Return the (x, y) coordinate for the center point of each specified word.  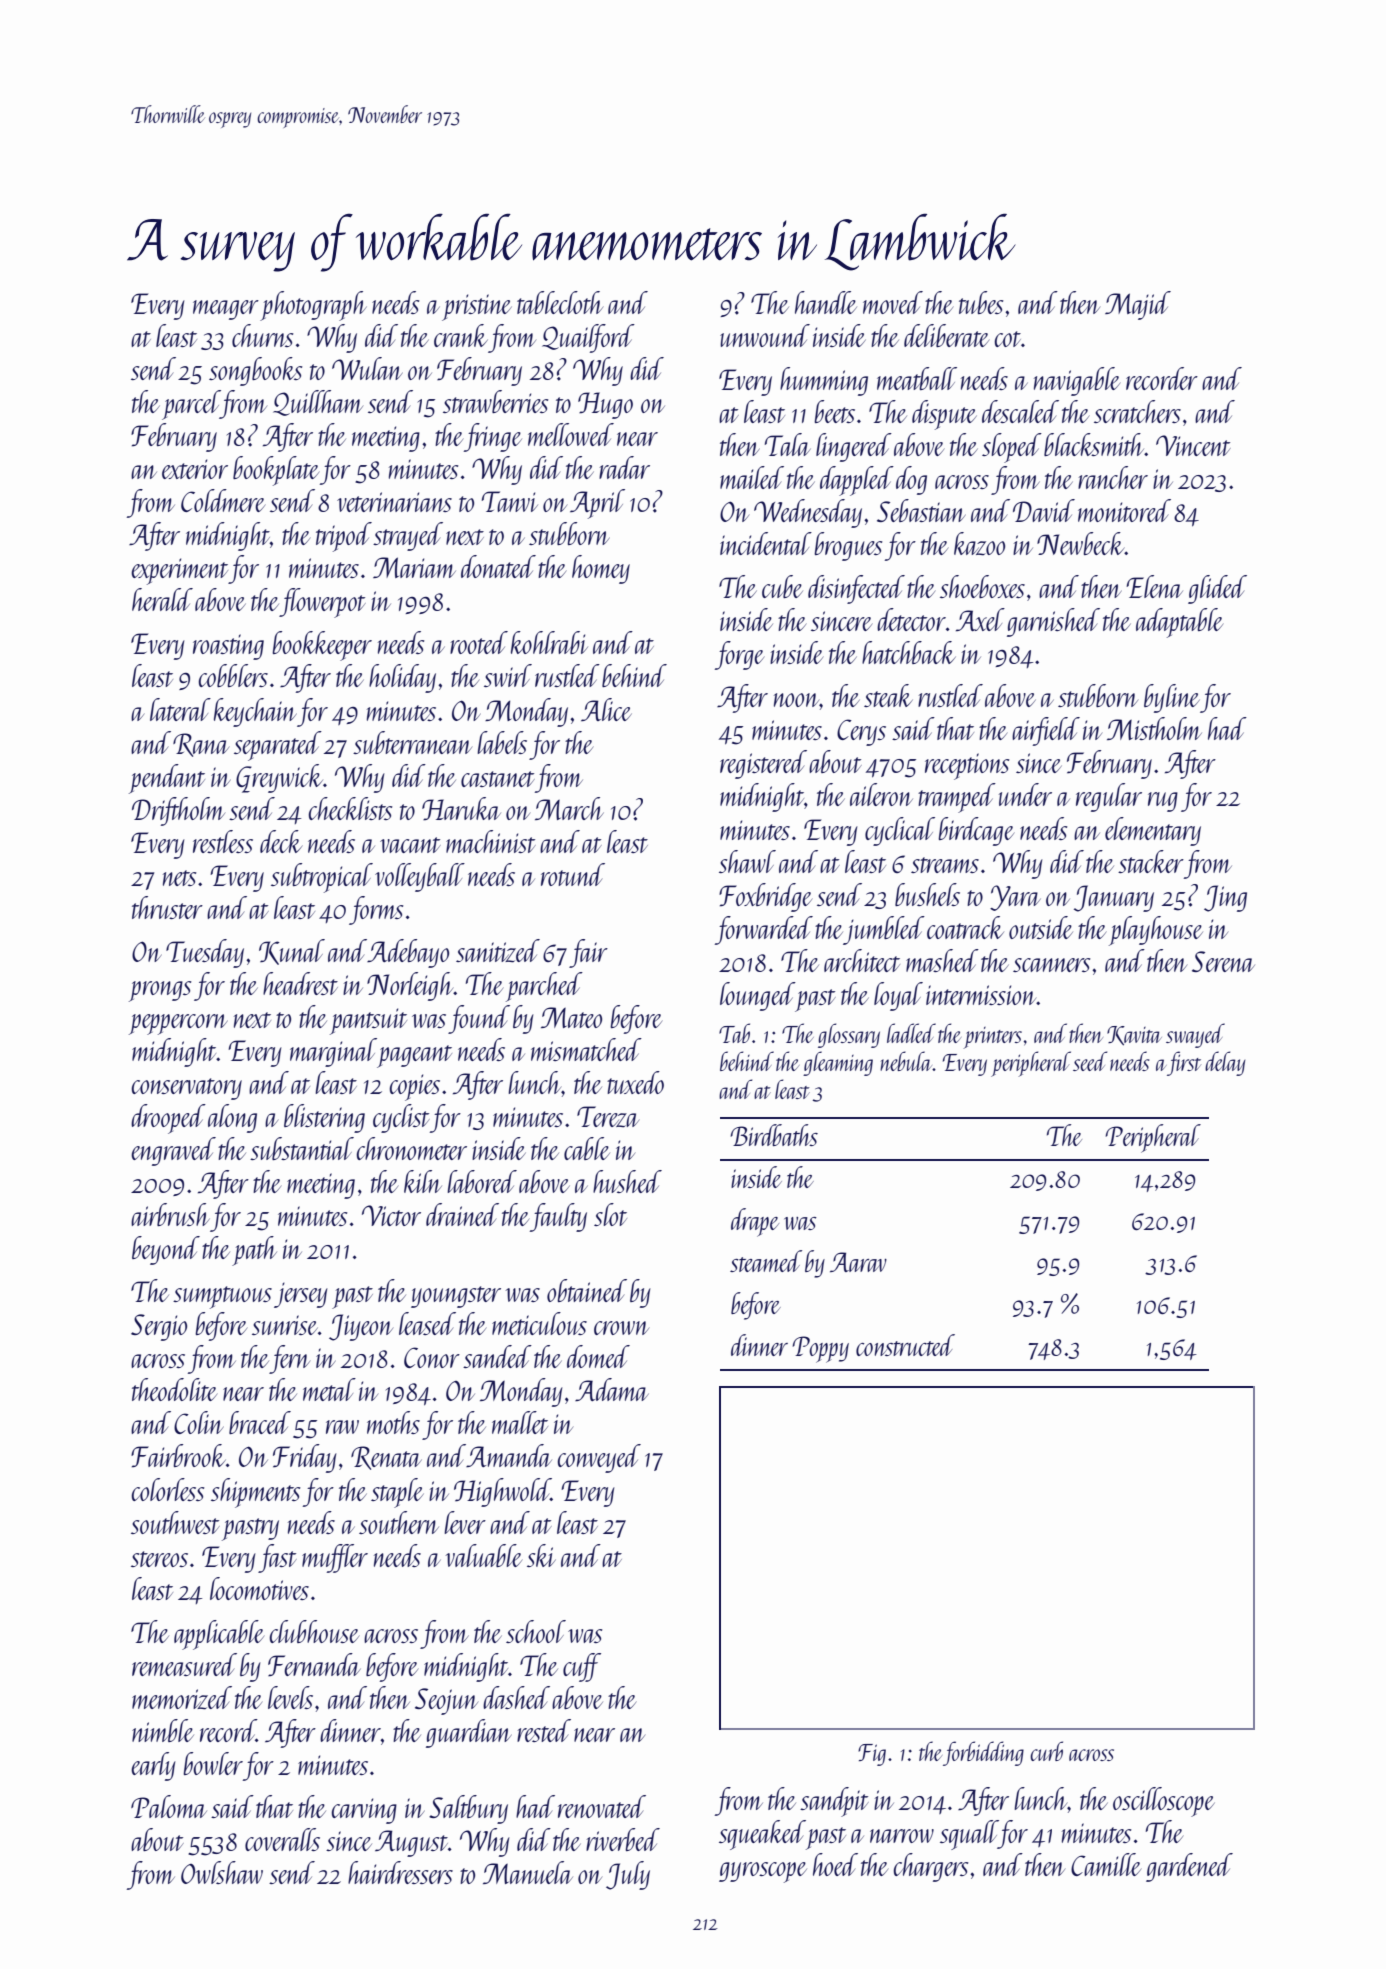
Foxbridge (765, 897)
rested (544, 1730)
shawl (747, 861)
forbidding (983, 1753)
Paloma (169, 1806)
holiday (402, 678)
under (1025, 794)
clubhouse (314, 1631)
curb (1046, 1751)
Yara (1015, 898)
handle (826, 302)
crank (461, 335)
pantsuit (368, 1021)
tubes (981, 302)
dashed (516, 1697)
